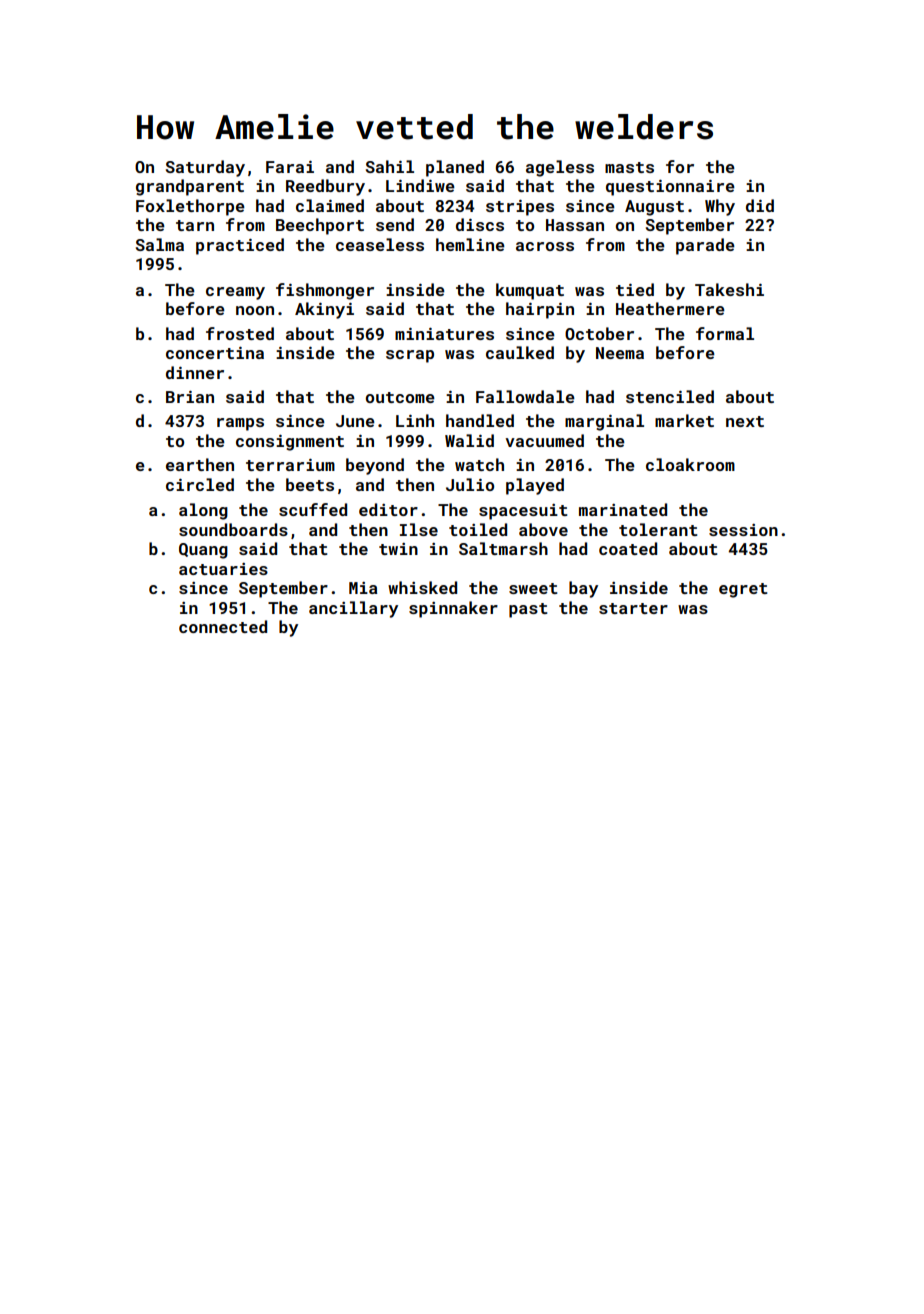 Image resolution: width=924 pixels, height=1314 pixels. What do you see at coordinates (203, 511) in the document?
I see `along` at bounding box center [203, 511].
